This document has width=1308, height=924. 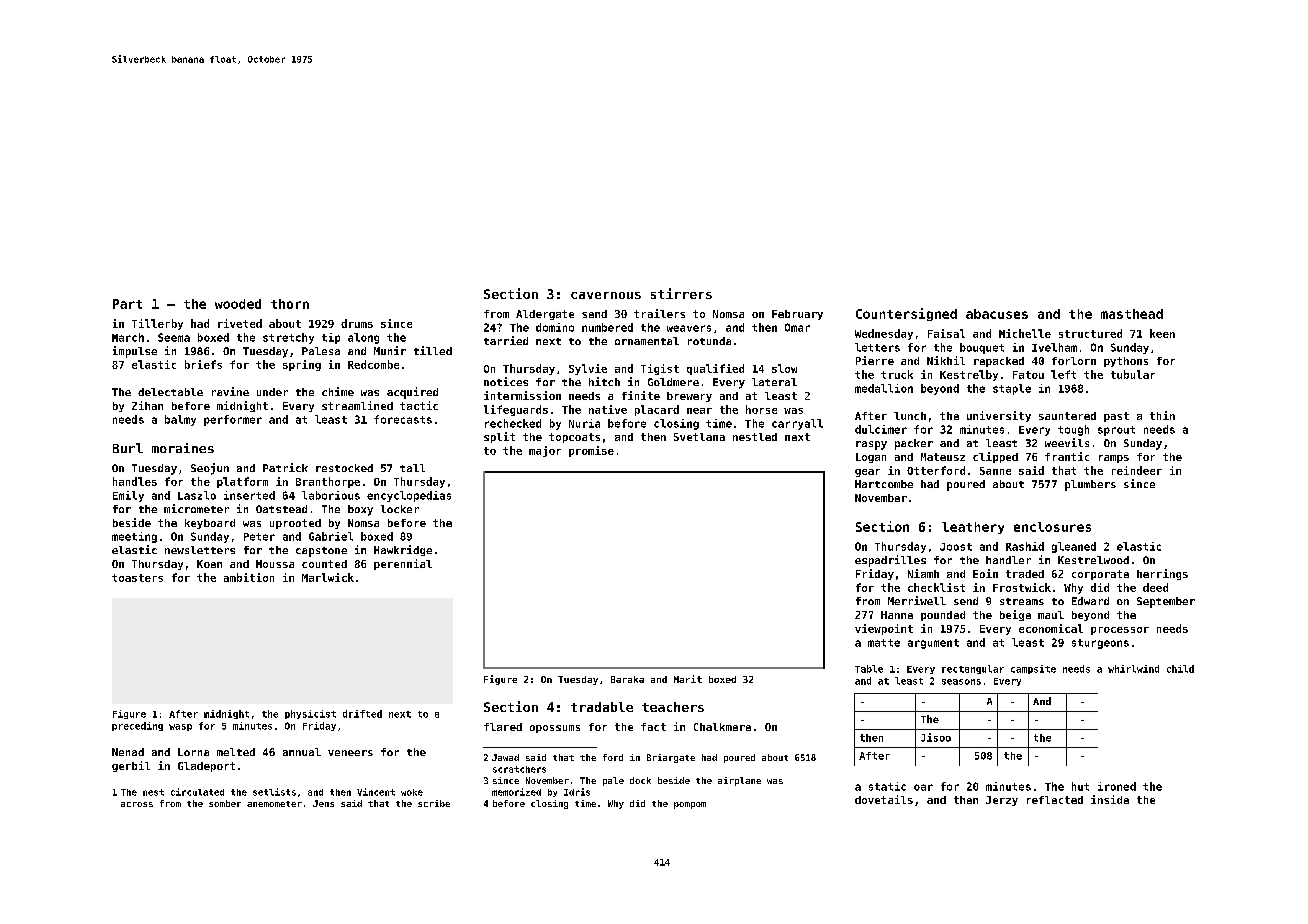 What do you see at coordinates (505, 757) in the document?
I see `Jawad` at bounding box center [505, 757].
